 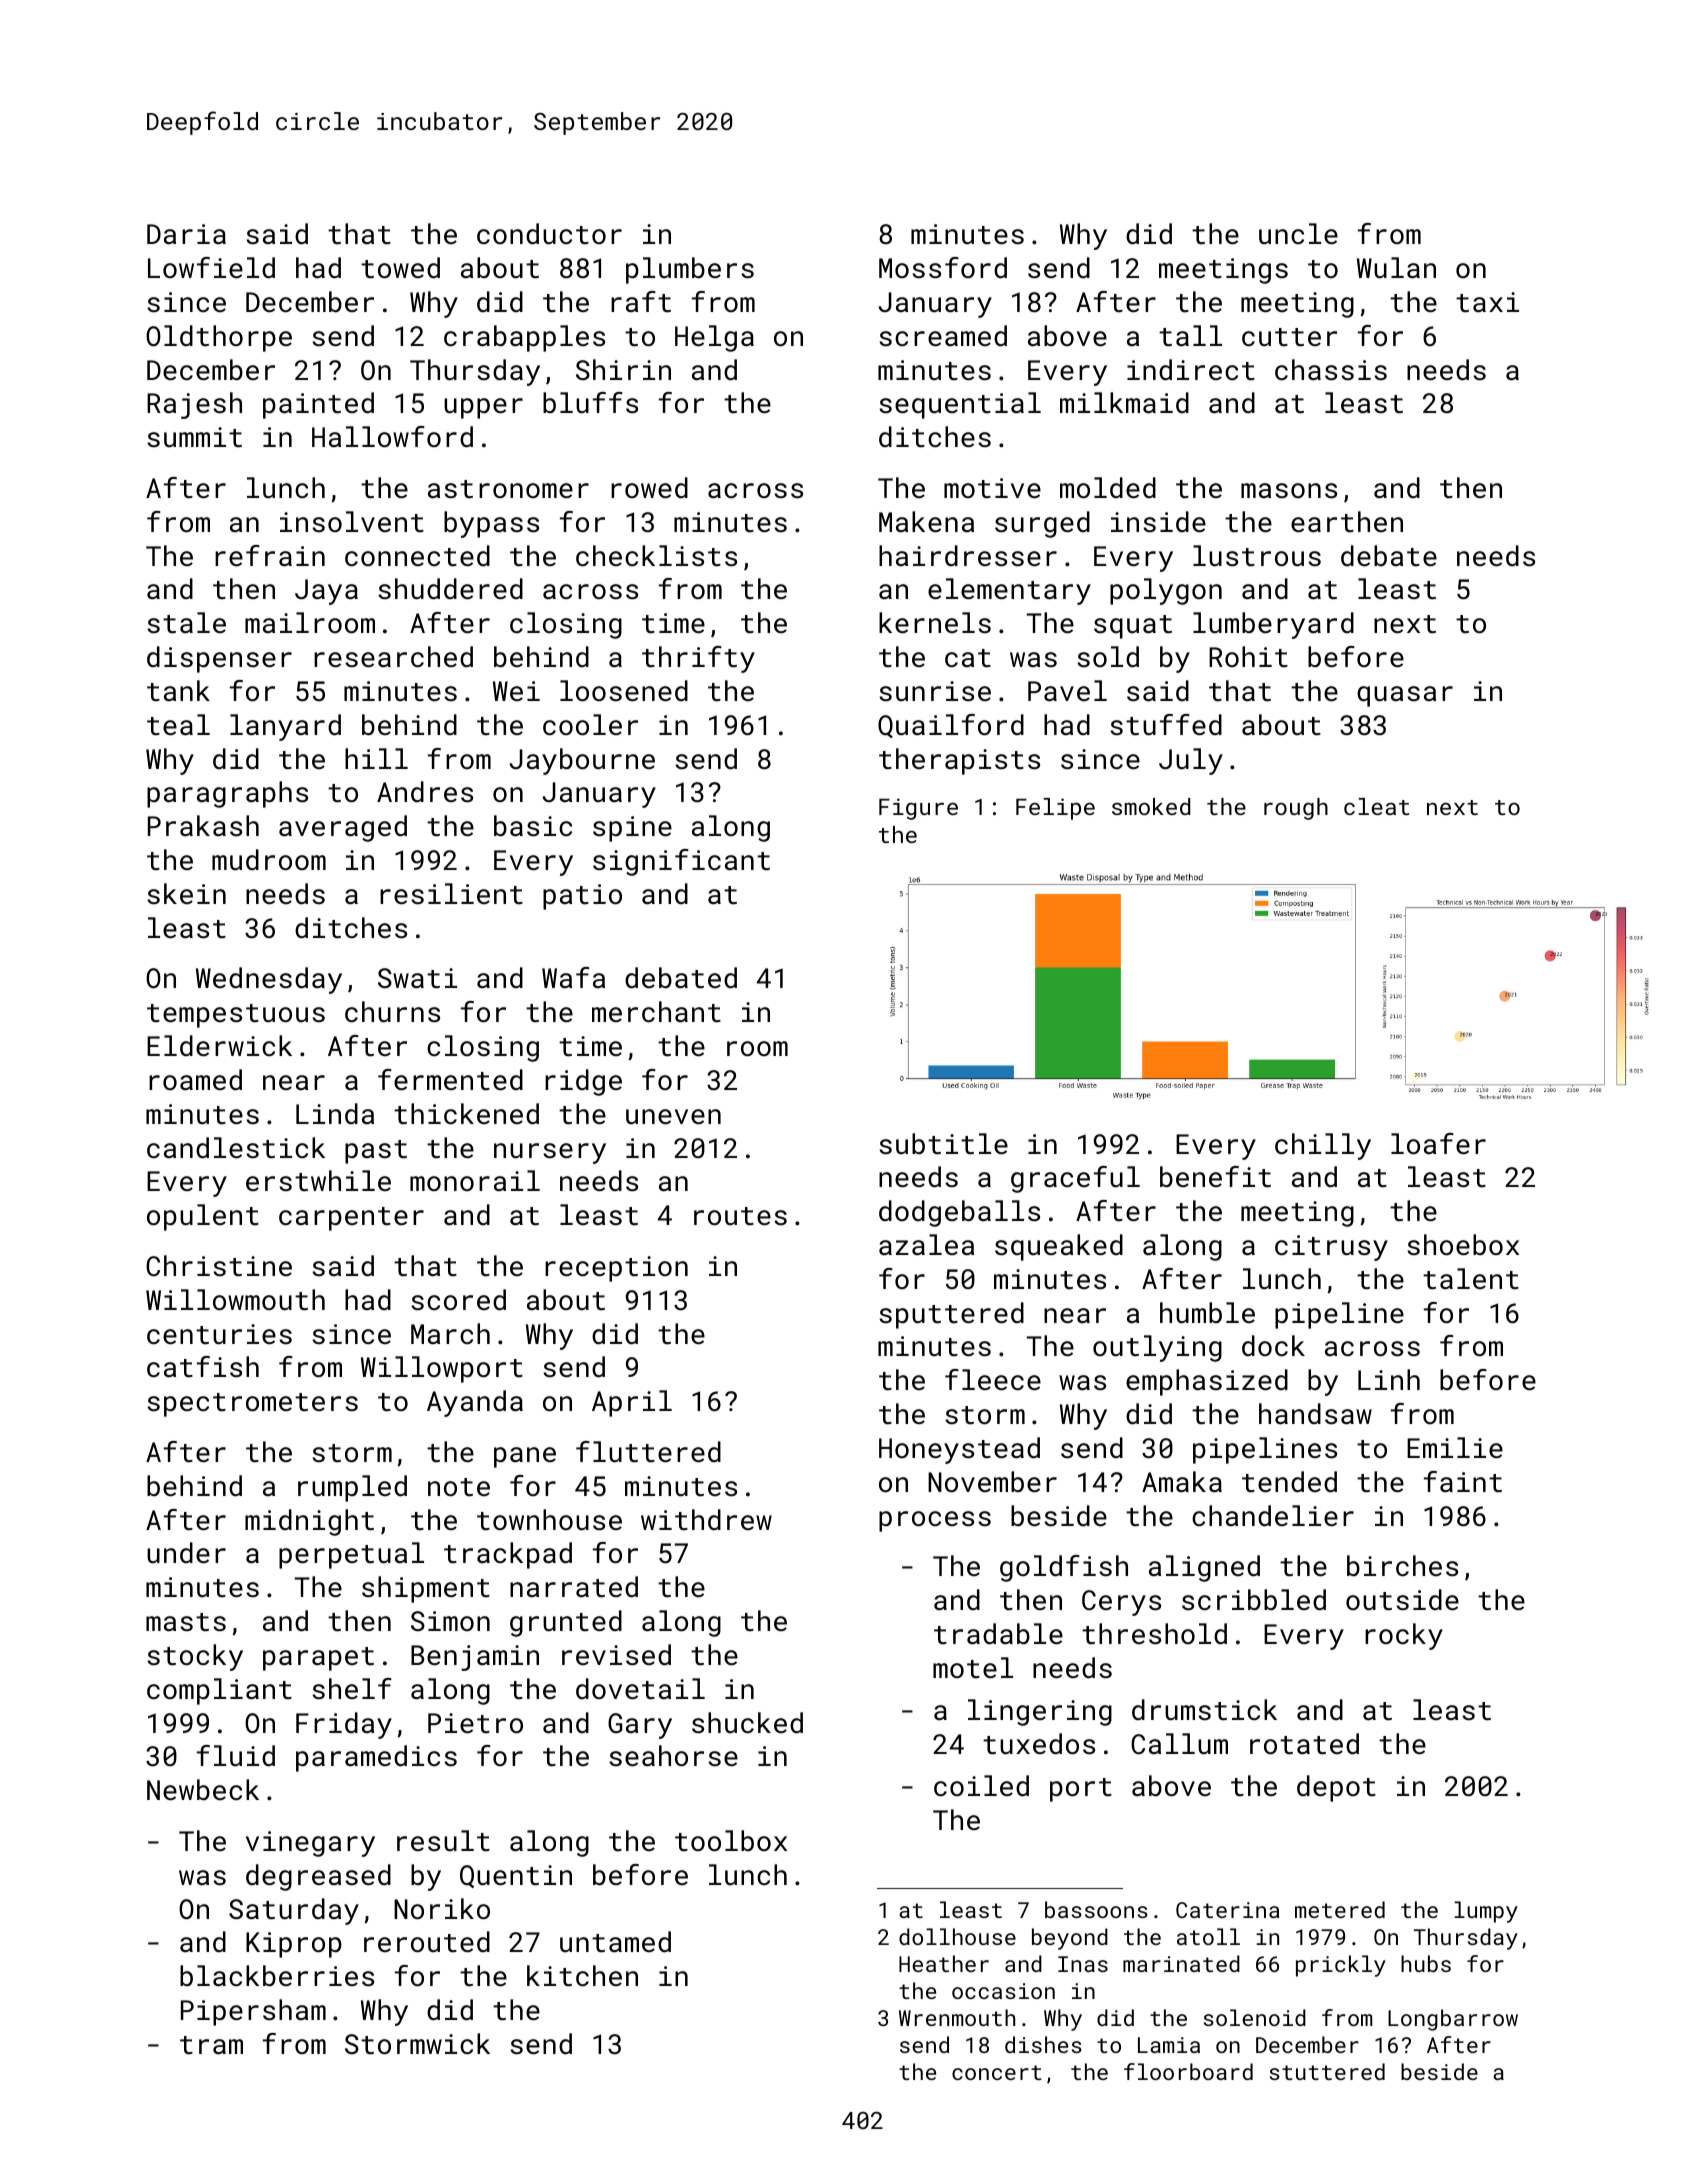 What do you see at coordinates (1438, 1144) in the image?
I see `loafer` at bounding box center [1438, 1144].
